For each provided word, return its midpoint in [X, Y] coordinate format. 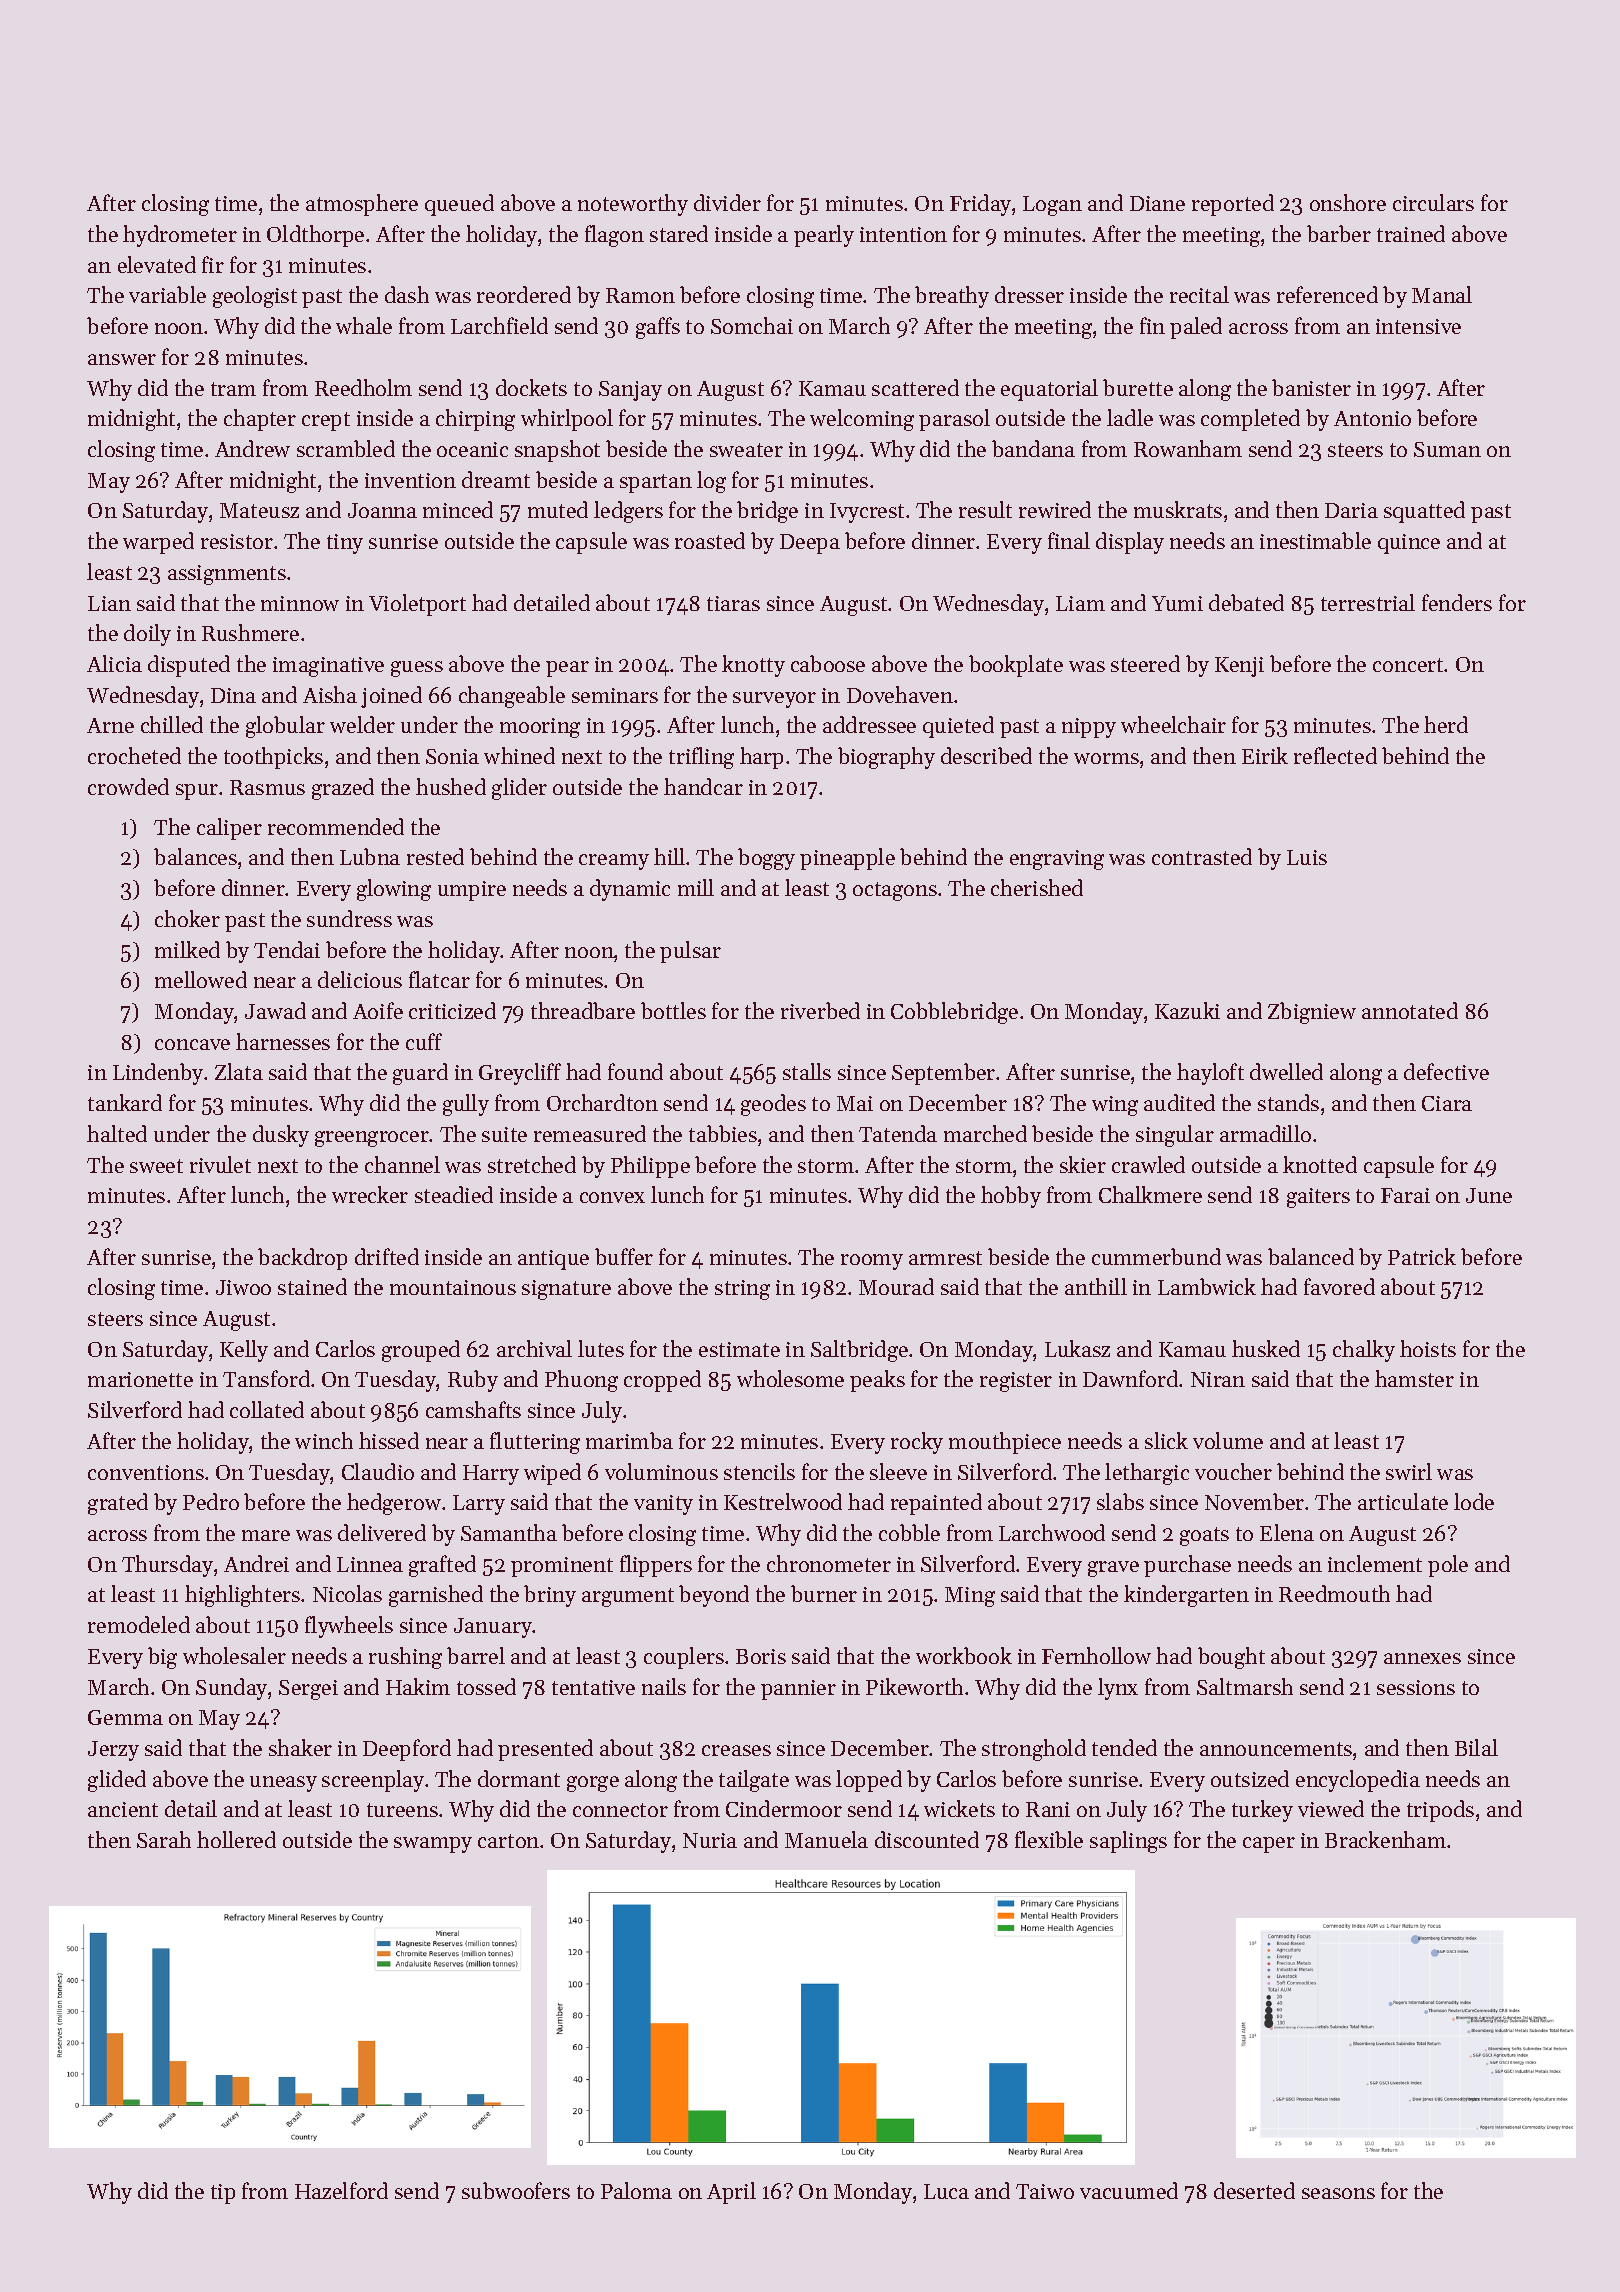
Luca [946, 2191]
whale [364, 325]
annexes [1422, 1658]
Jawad [275, 1010]
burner [824, 1593]
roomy [872, 1262]
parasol [954, 420]
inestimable [1315, 540]
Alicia [114, 663]
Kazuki [1187, 1010]
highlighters [242, 1596]
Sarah [164, 1839]
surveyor [774, 700]
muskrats [1178, 509]
